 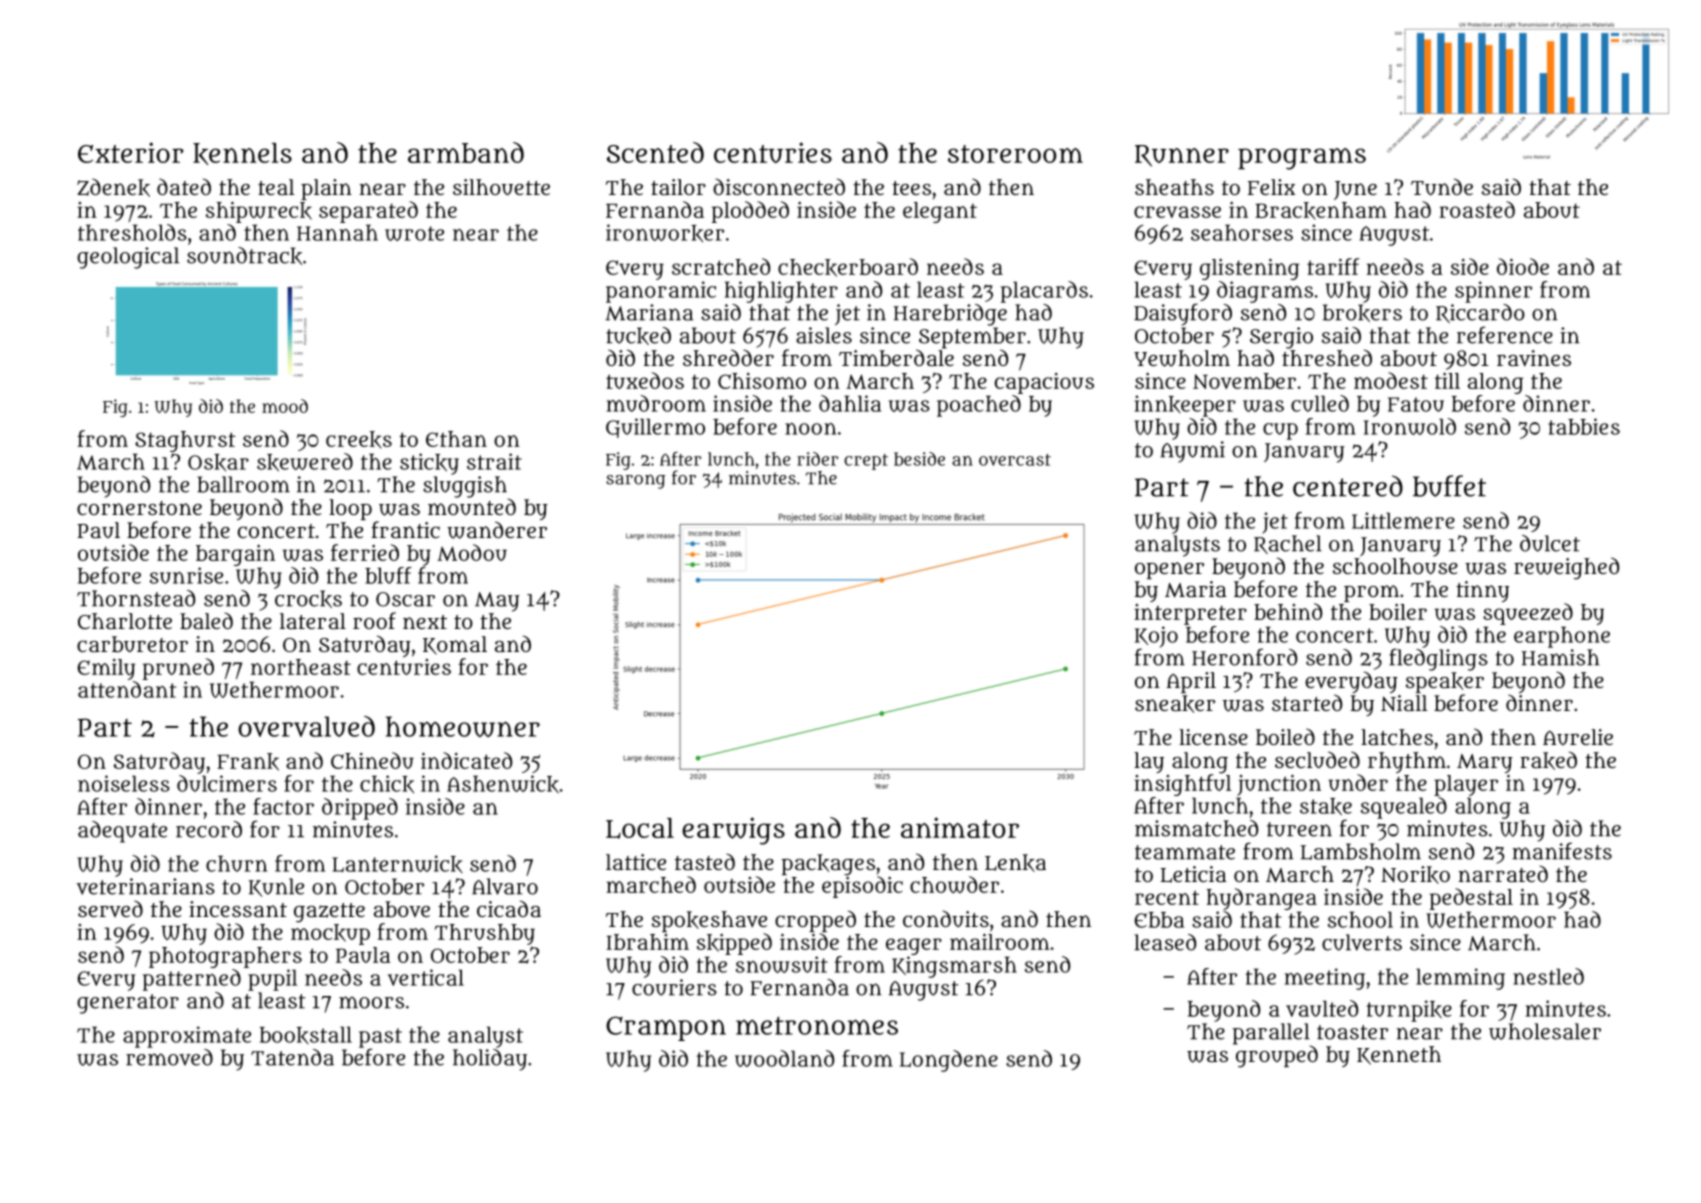 What do you see at coordinates (209, 829) in the screenshot?
I see `record` at bounding box center [209, 829].
